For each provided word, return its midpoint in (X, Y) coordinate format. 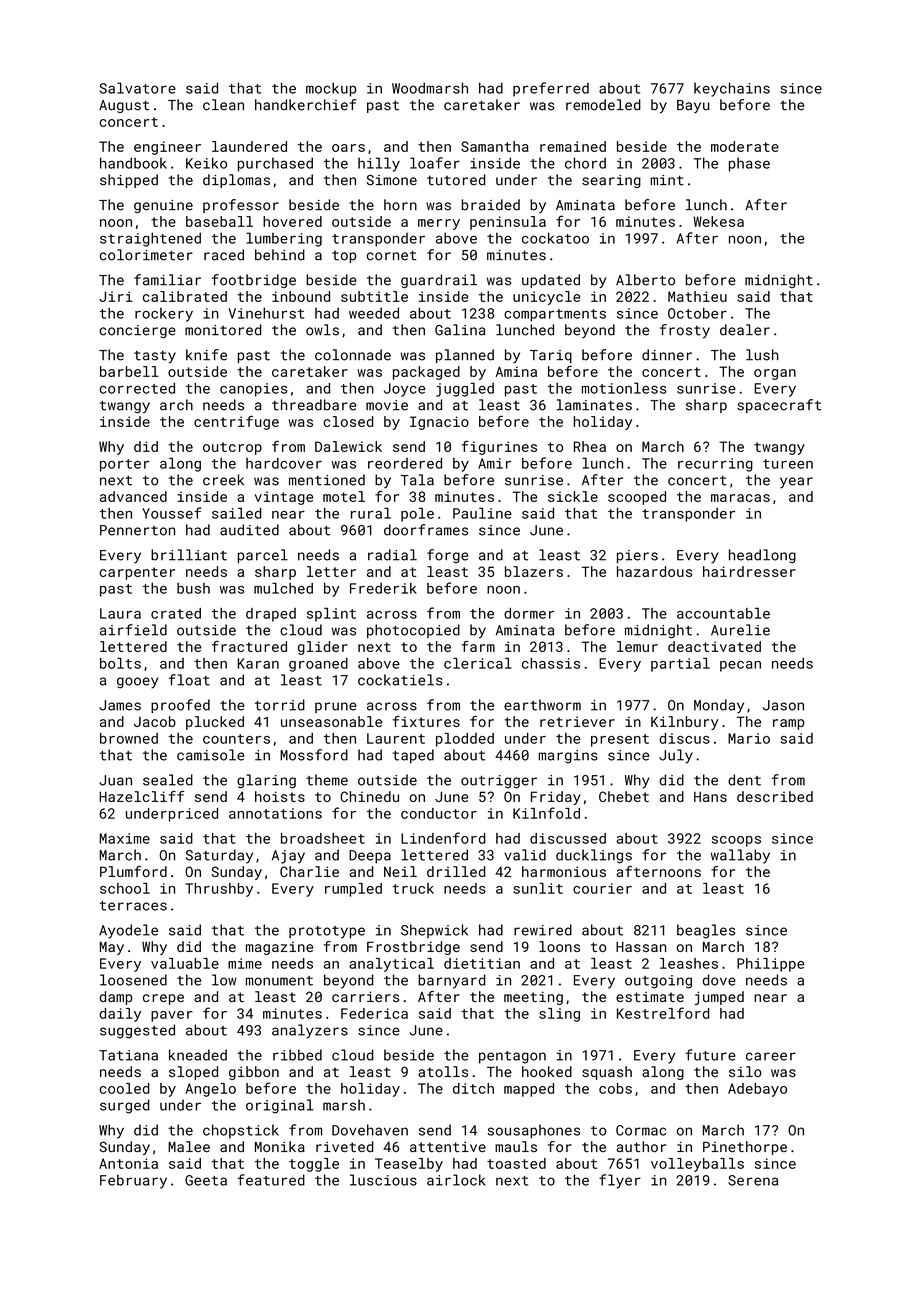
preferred (551, 89)
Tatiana (128, 1055)
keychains (732, 89)
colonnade (353, 355)
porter (125, 465)
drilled (456, 871)
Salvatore (138, 88)
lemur (637, 646)
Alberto (645, 280)
